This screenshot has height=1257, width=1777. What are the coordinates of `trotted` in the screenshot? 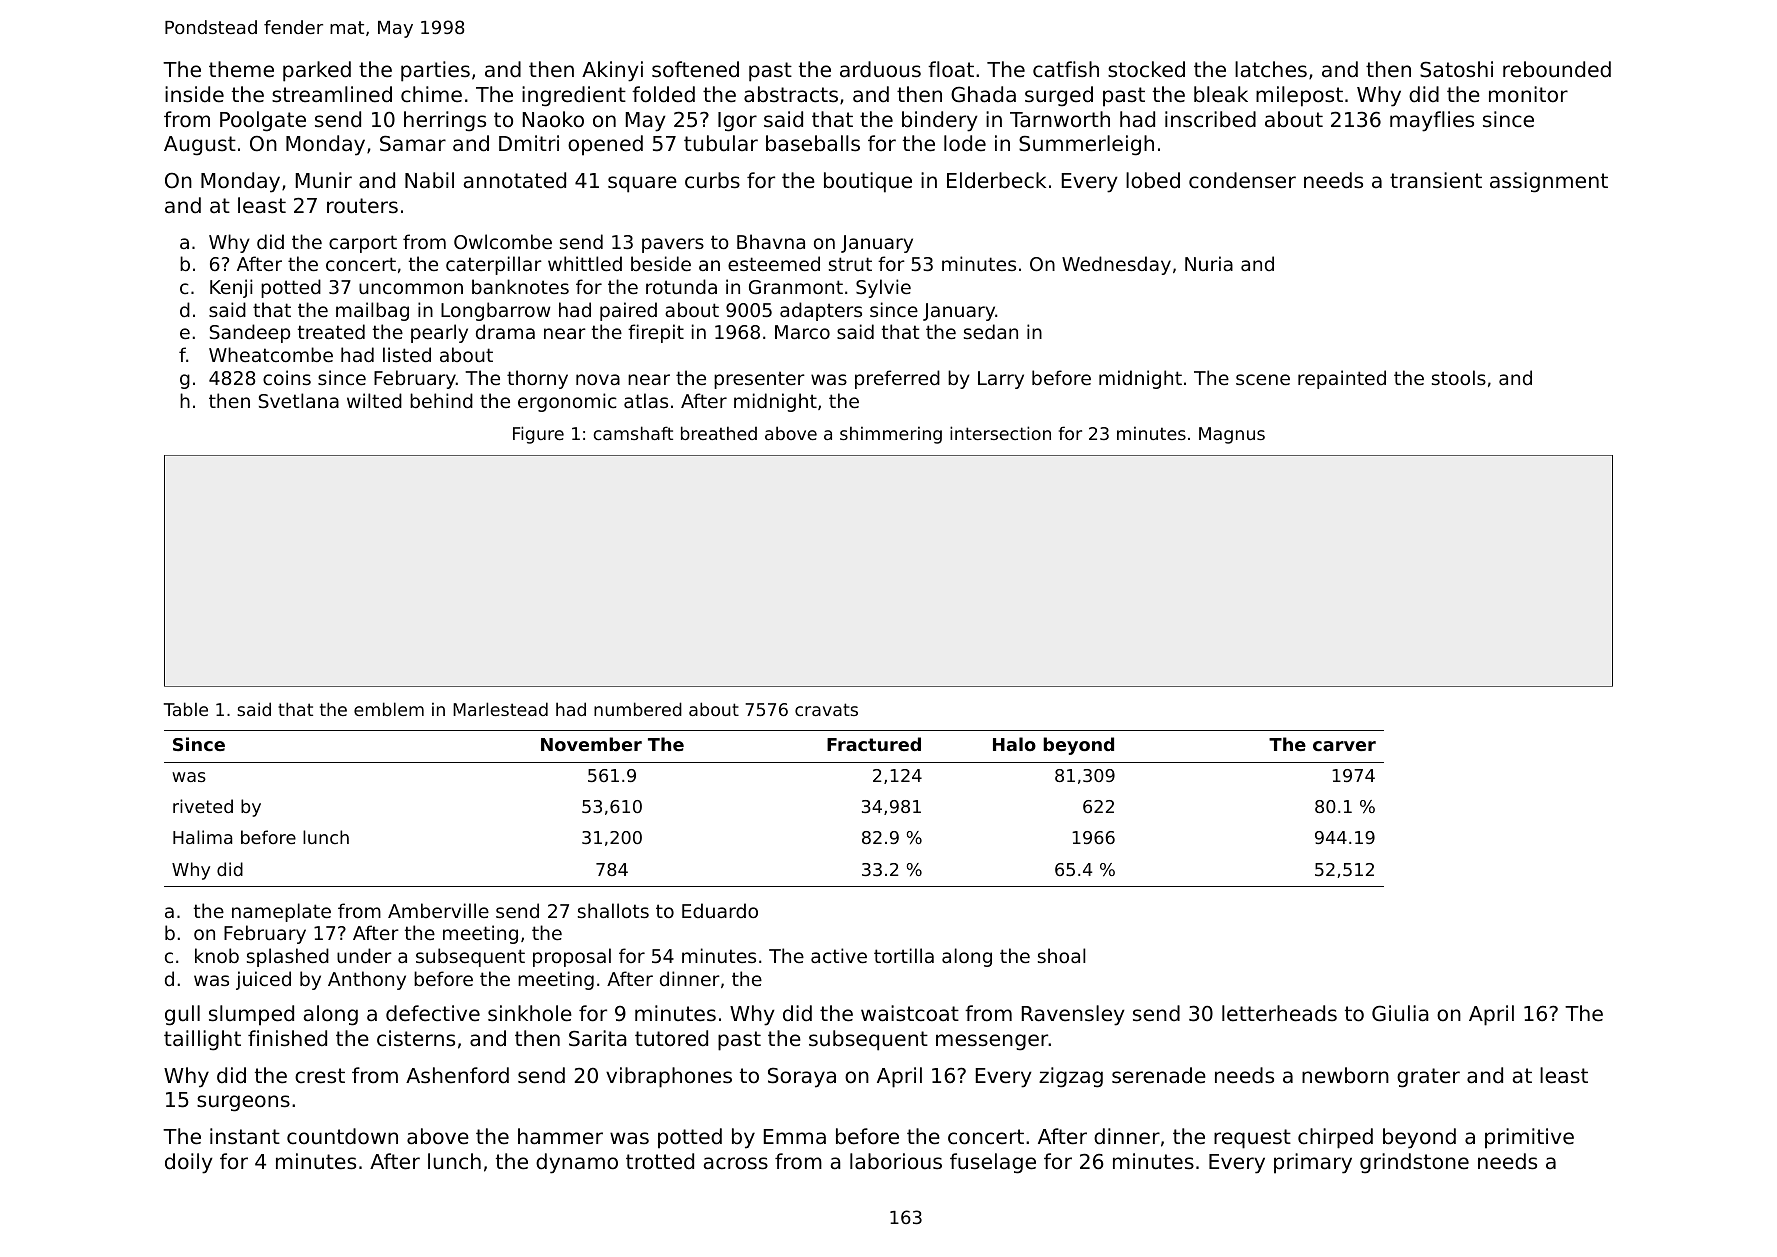 It's located at (660, 1161).
